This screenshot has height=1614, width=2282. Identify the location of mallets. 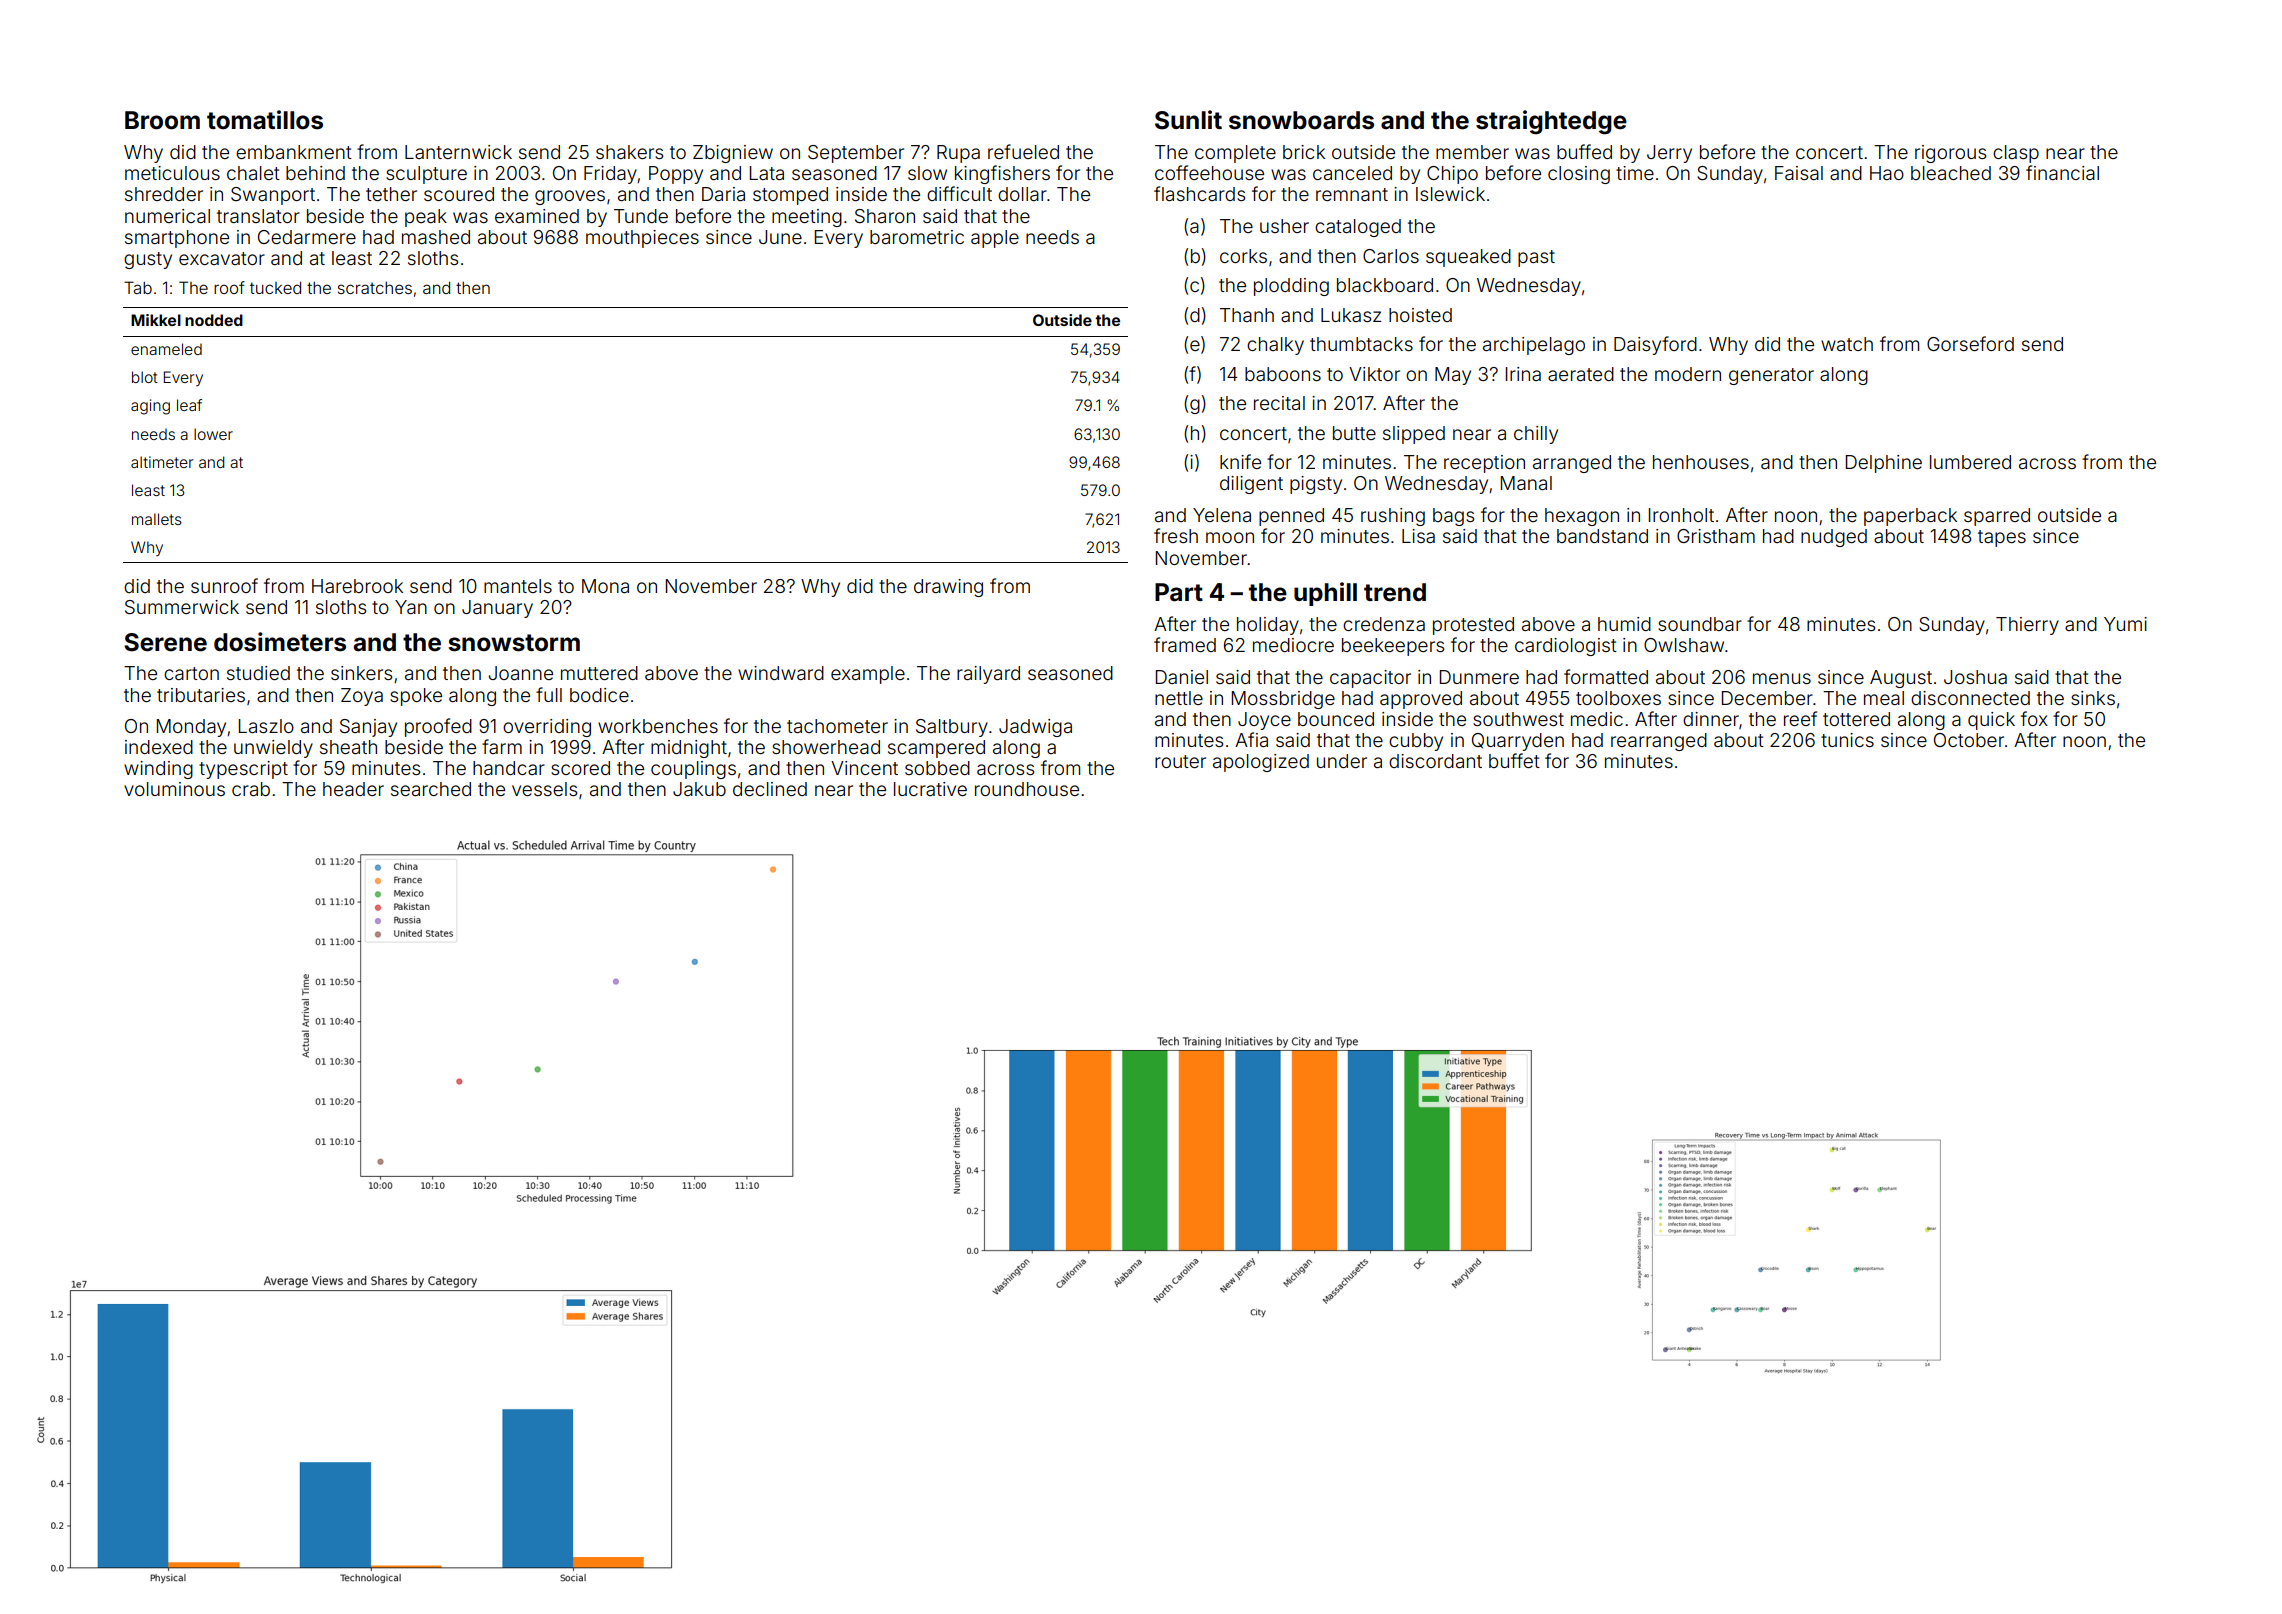
(157, 519).
